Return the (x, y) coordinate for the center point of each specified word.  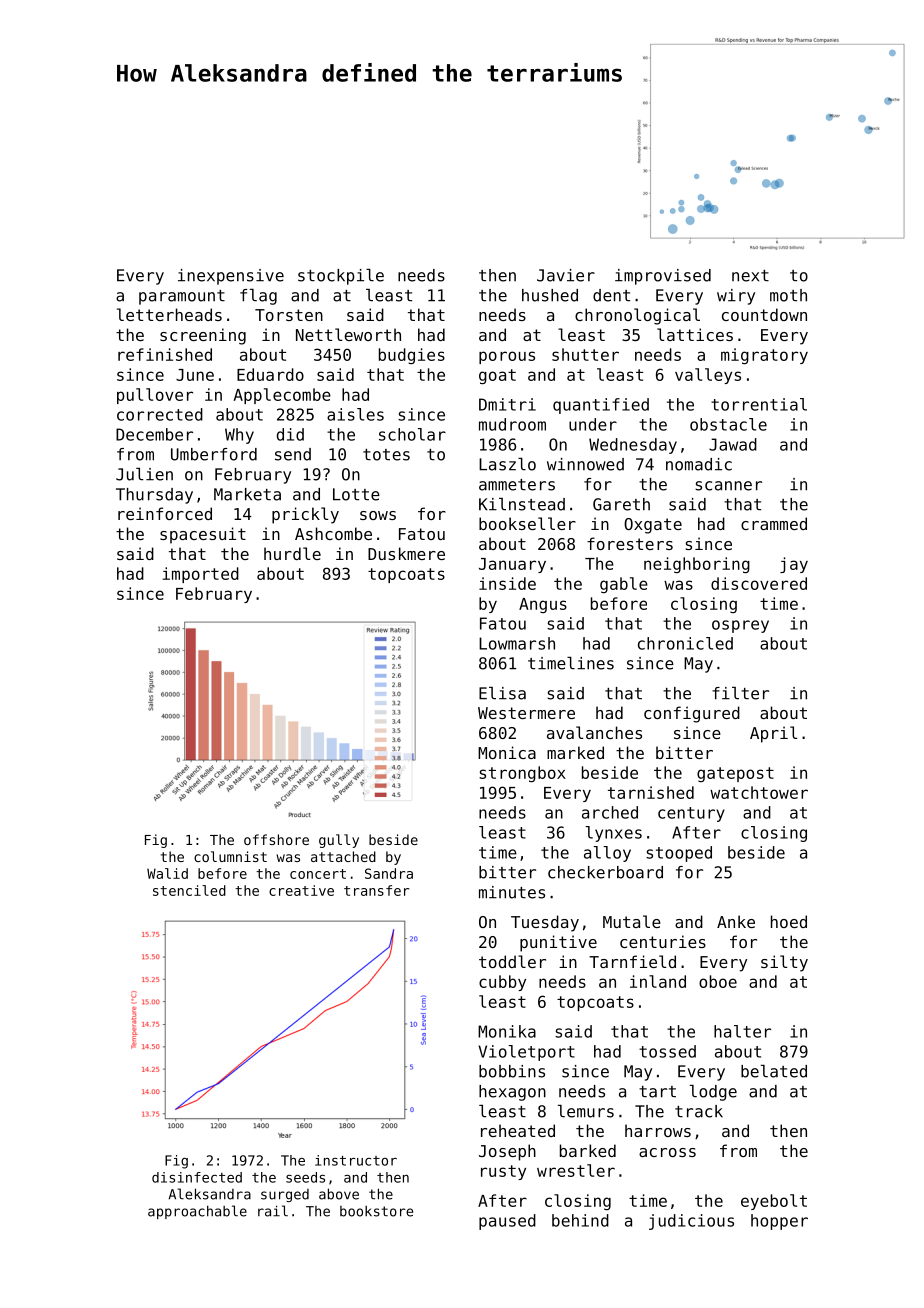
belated (774, 1071)
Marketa (247, 494)
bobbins (512, 1071)
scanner (728, 486)
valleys (708, 376)
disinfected (197, 1177)
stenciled (189, 890)
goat (497, 376)
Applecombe (282, 396)
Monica (507, 752)
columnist (230, 856)
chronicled (685, 643)
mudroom (512, 424)
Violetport (526, 1053)
